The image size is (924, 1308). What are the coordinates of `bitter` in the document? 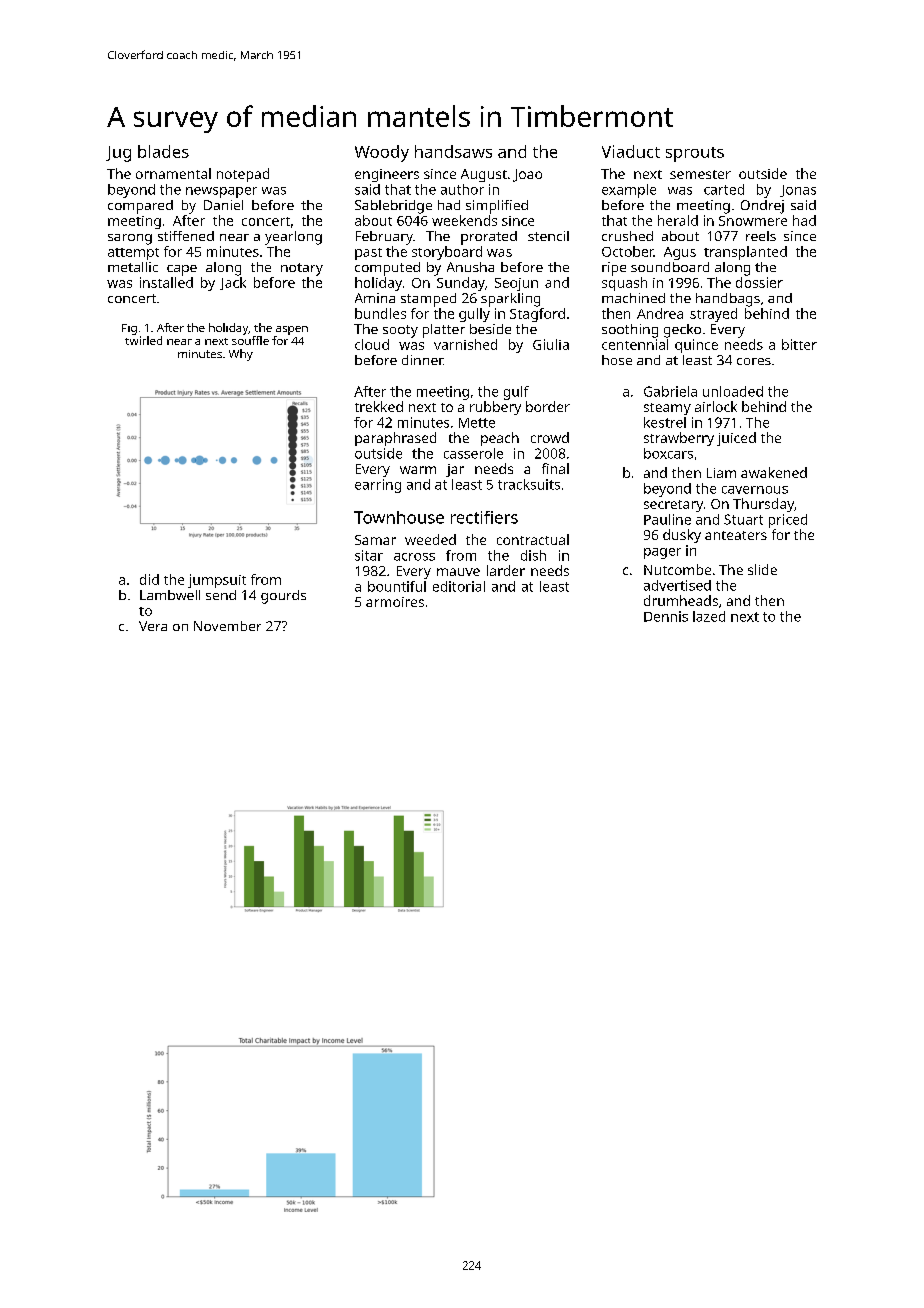 It's located at (799, 344).
